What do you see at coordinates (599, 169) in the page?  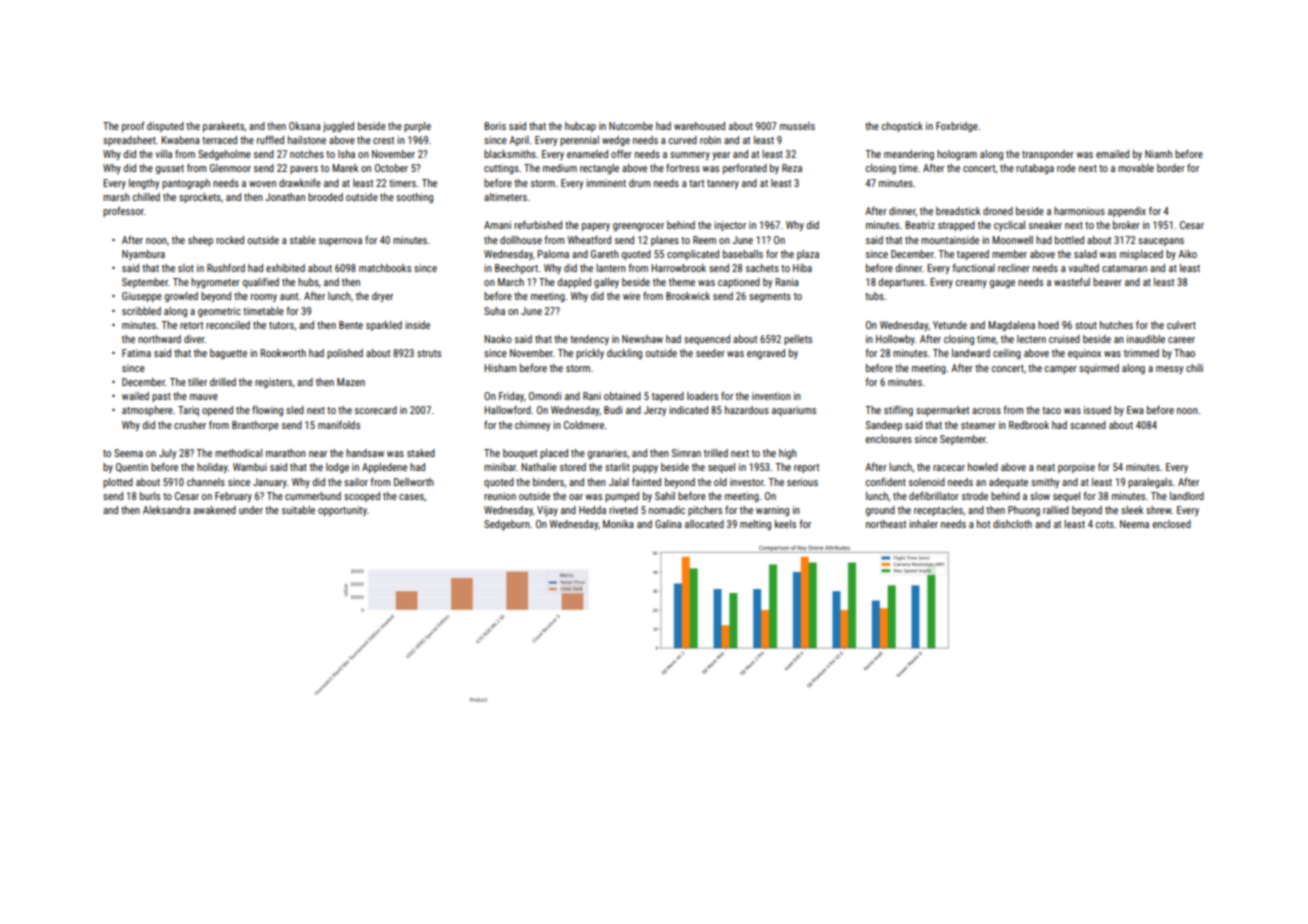 I see `rectangle` at bounding box center [599, 169].
